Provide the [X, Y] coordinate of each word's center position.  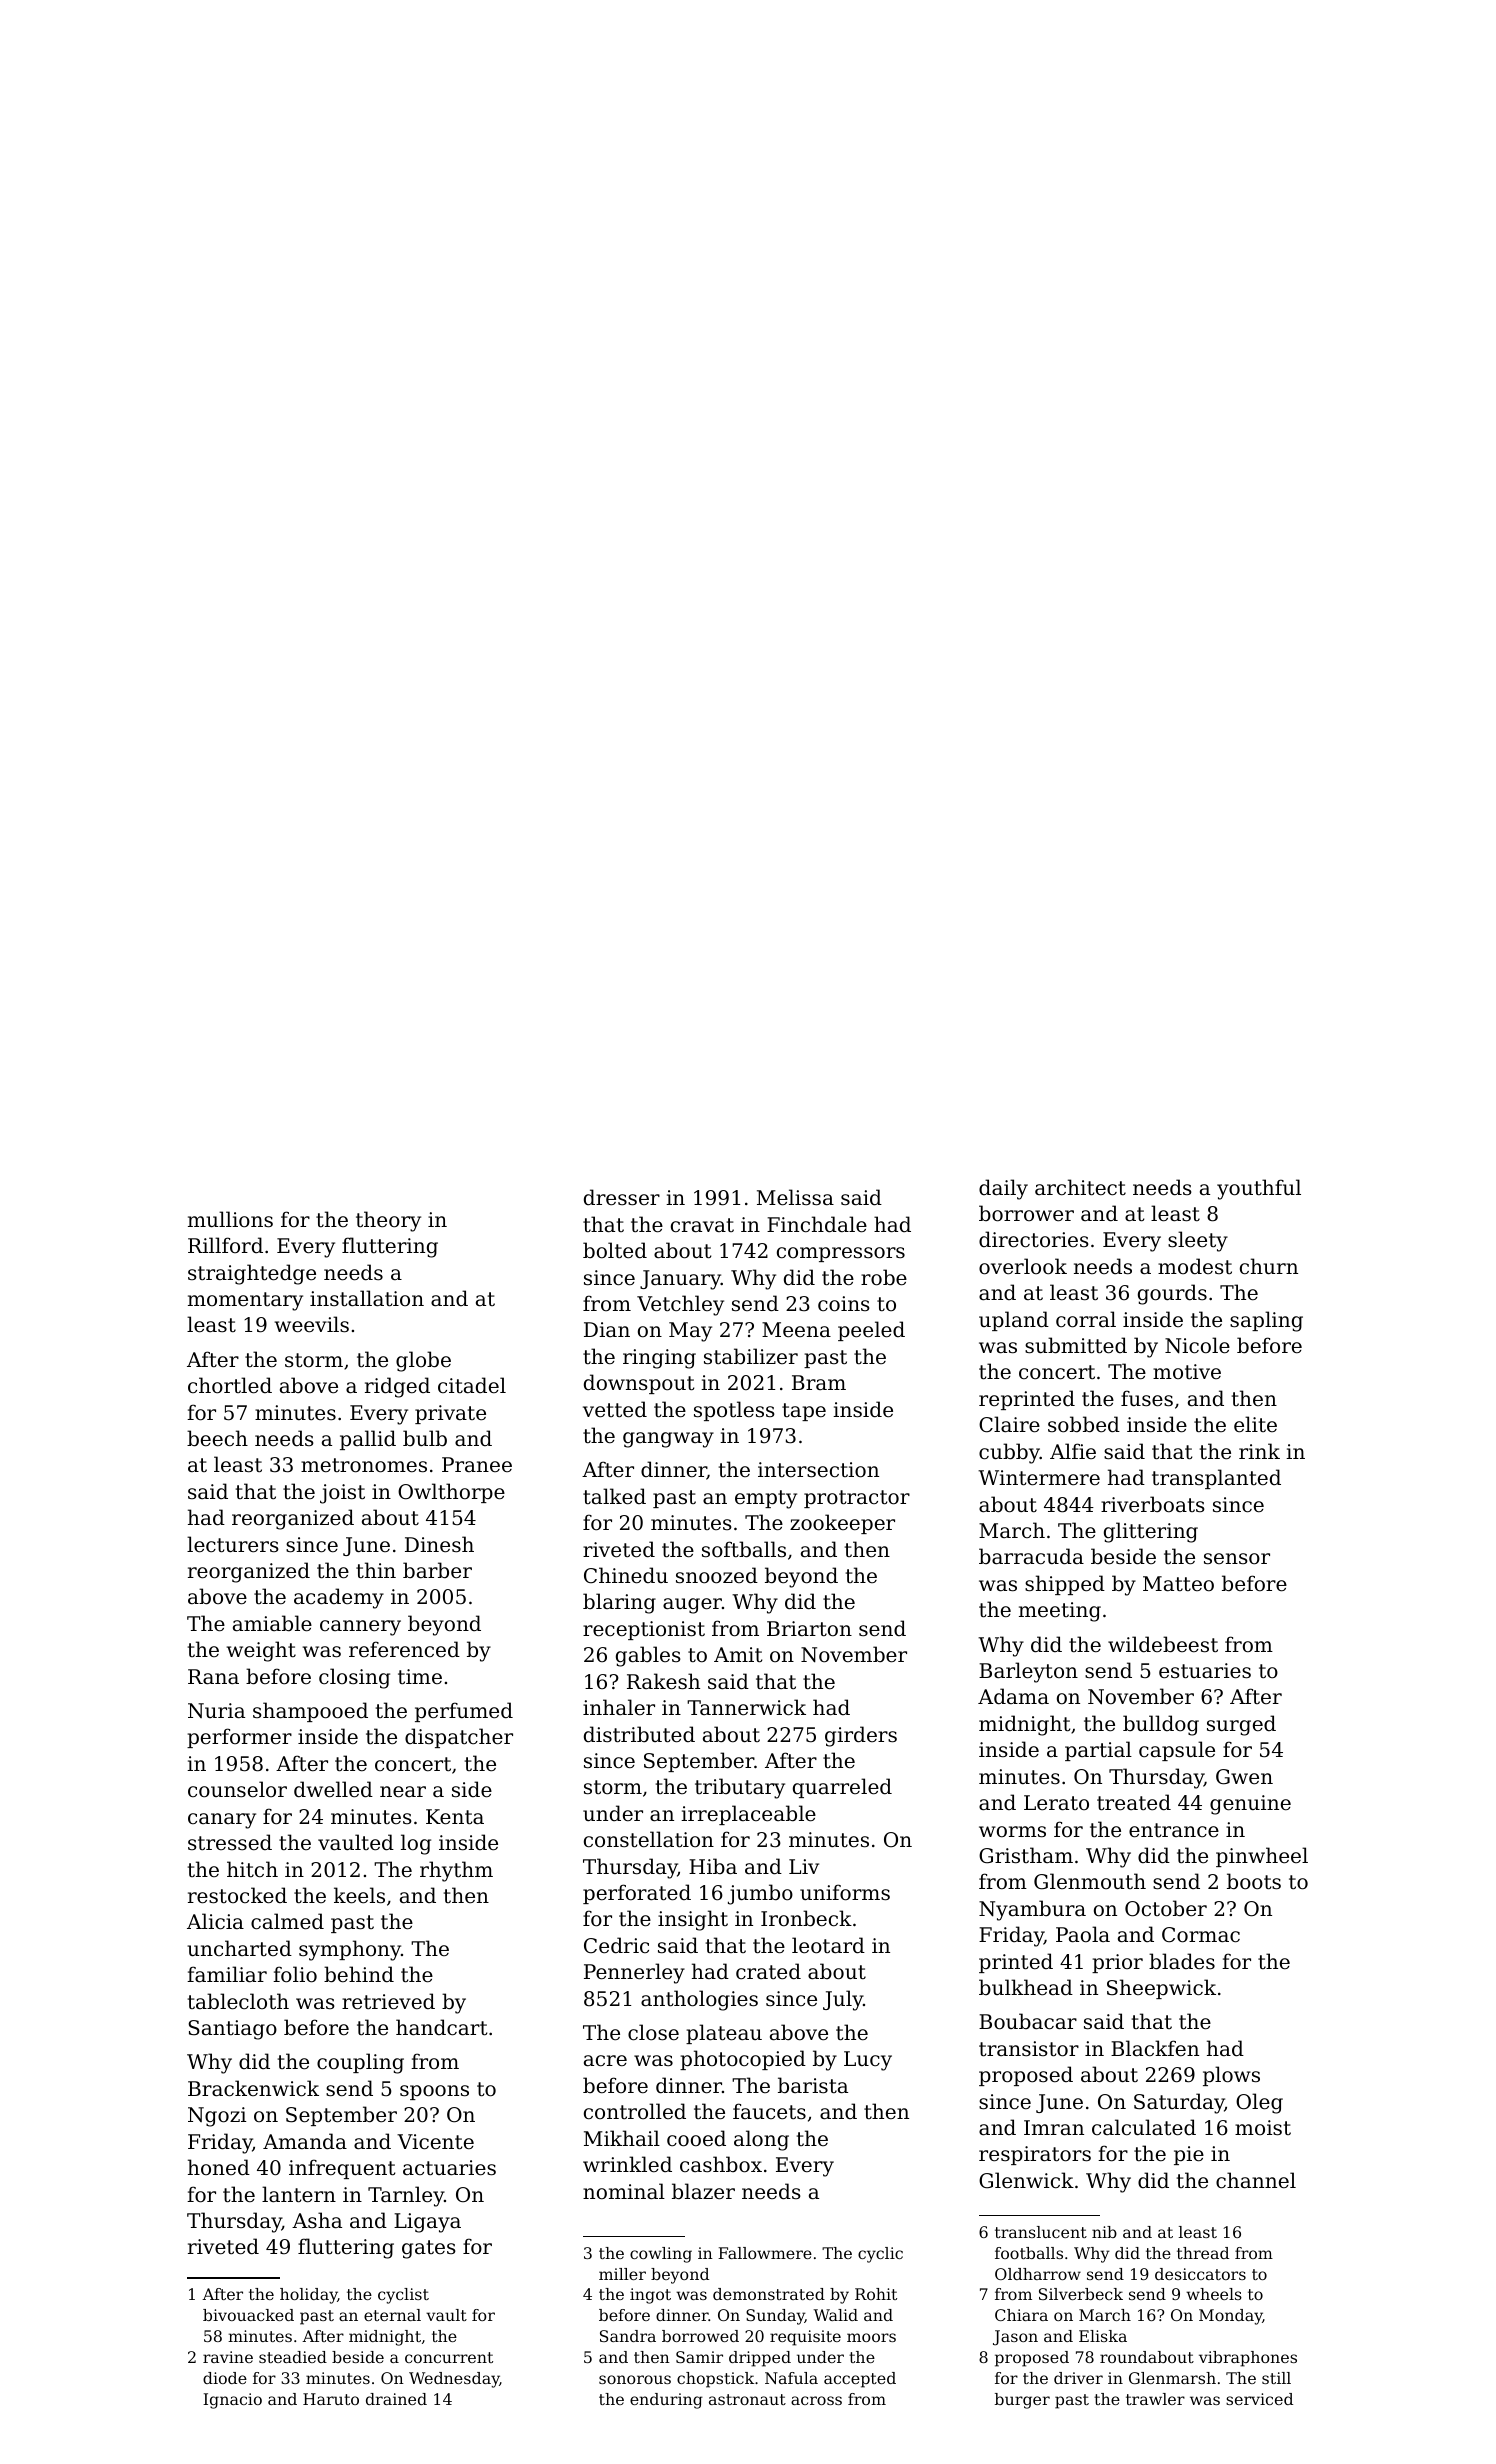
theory [388, 1221]
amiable [272, 1623]
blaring [619, 1603]
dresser [622, 1197]
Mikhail [622, 2138]
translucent [1041, 2232]
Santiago [232, 2030]
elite [1255, 1424]
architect [1080, 1187]
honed [219, 2167]
